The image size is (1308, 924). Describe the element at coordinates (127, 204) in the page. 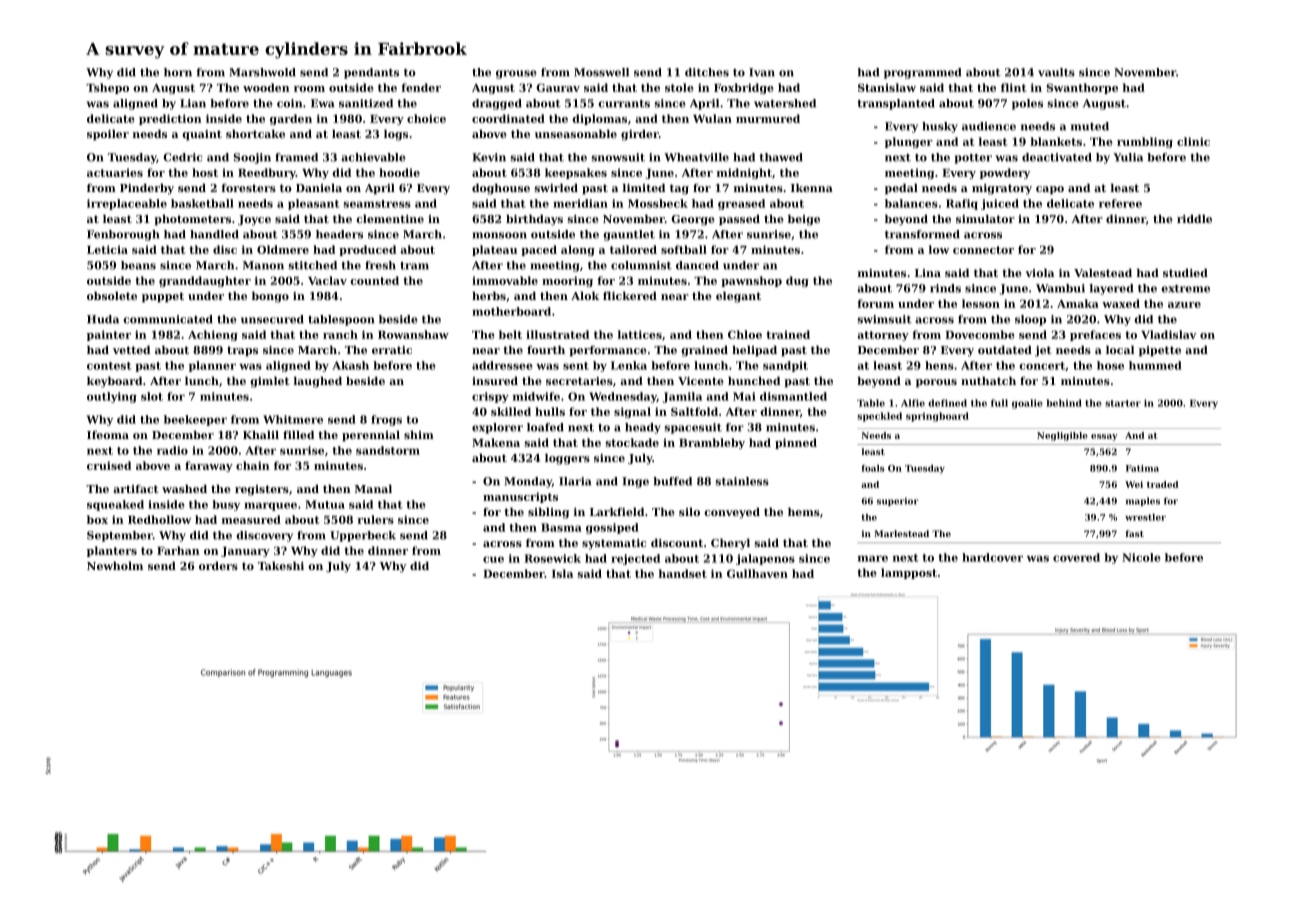

I see `irreplaceable` at that location.
